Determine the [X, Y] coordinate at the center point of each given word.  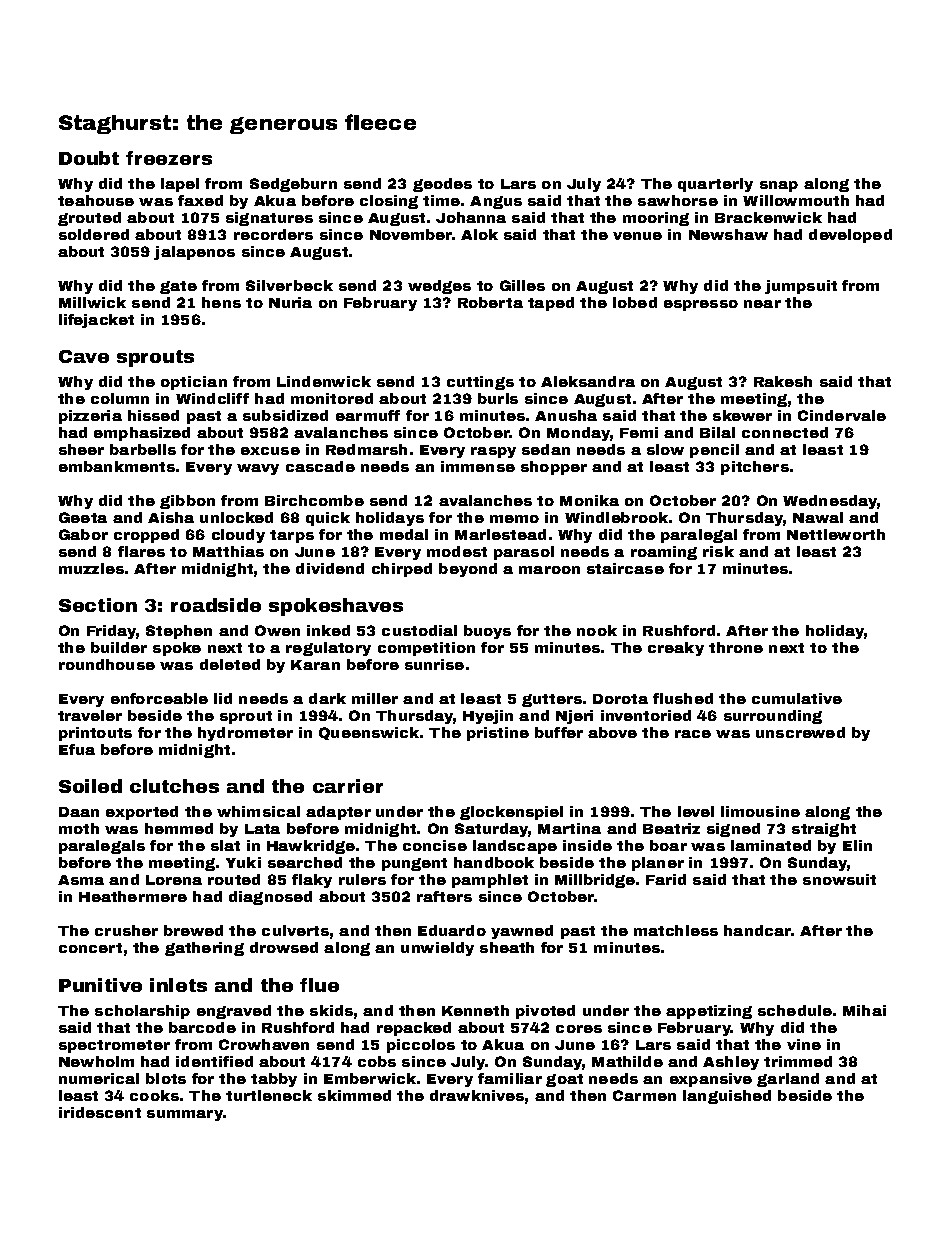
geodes [442, 185]
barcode [202, 1027]
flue [319, 985]
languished [727, 1097]
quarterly [715, 185]
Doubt [89, 158]
